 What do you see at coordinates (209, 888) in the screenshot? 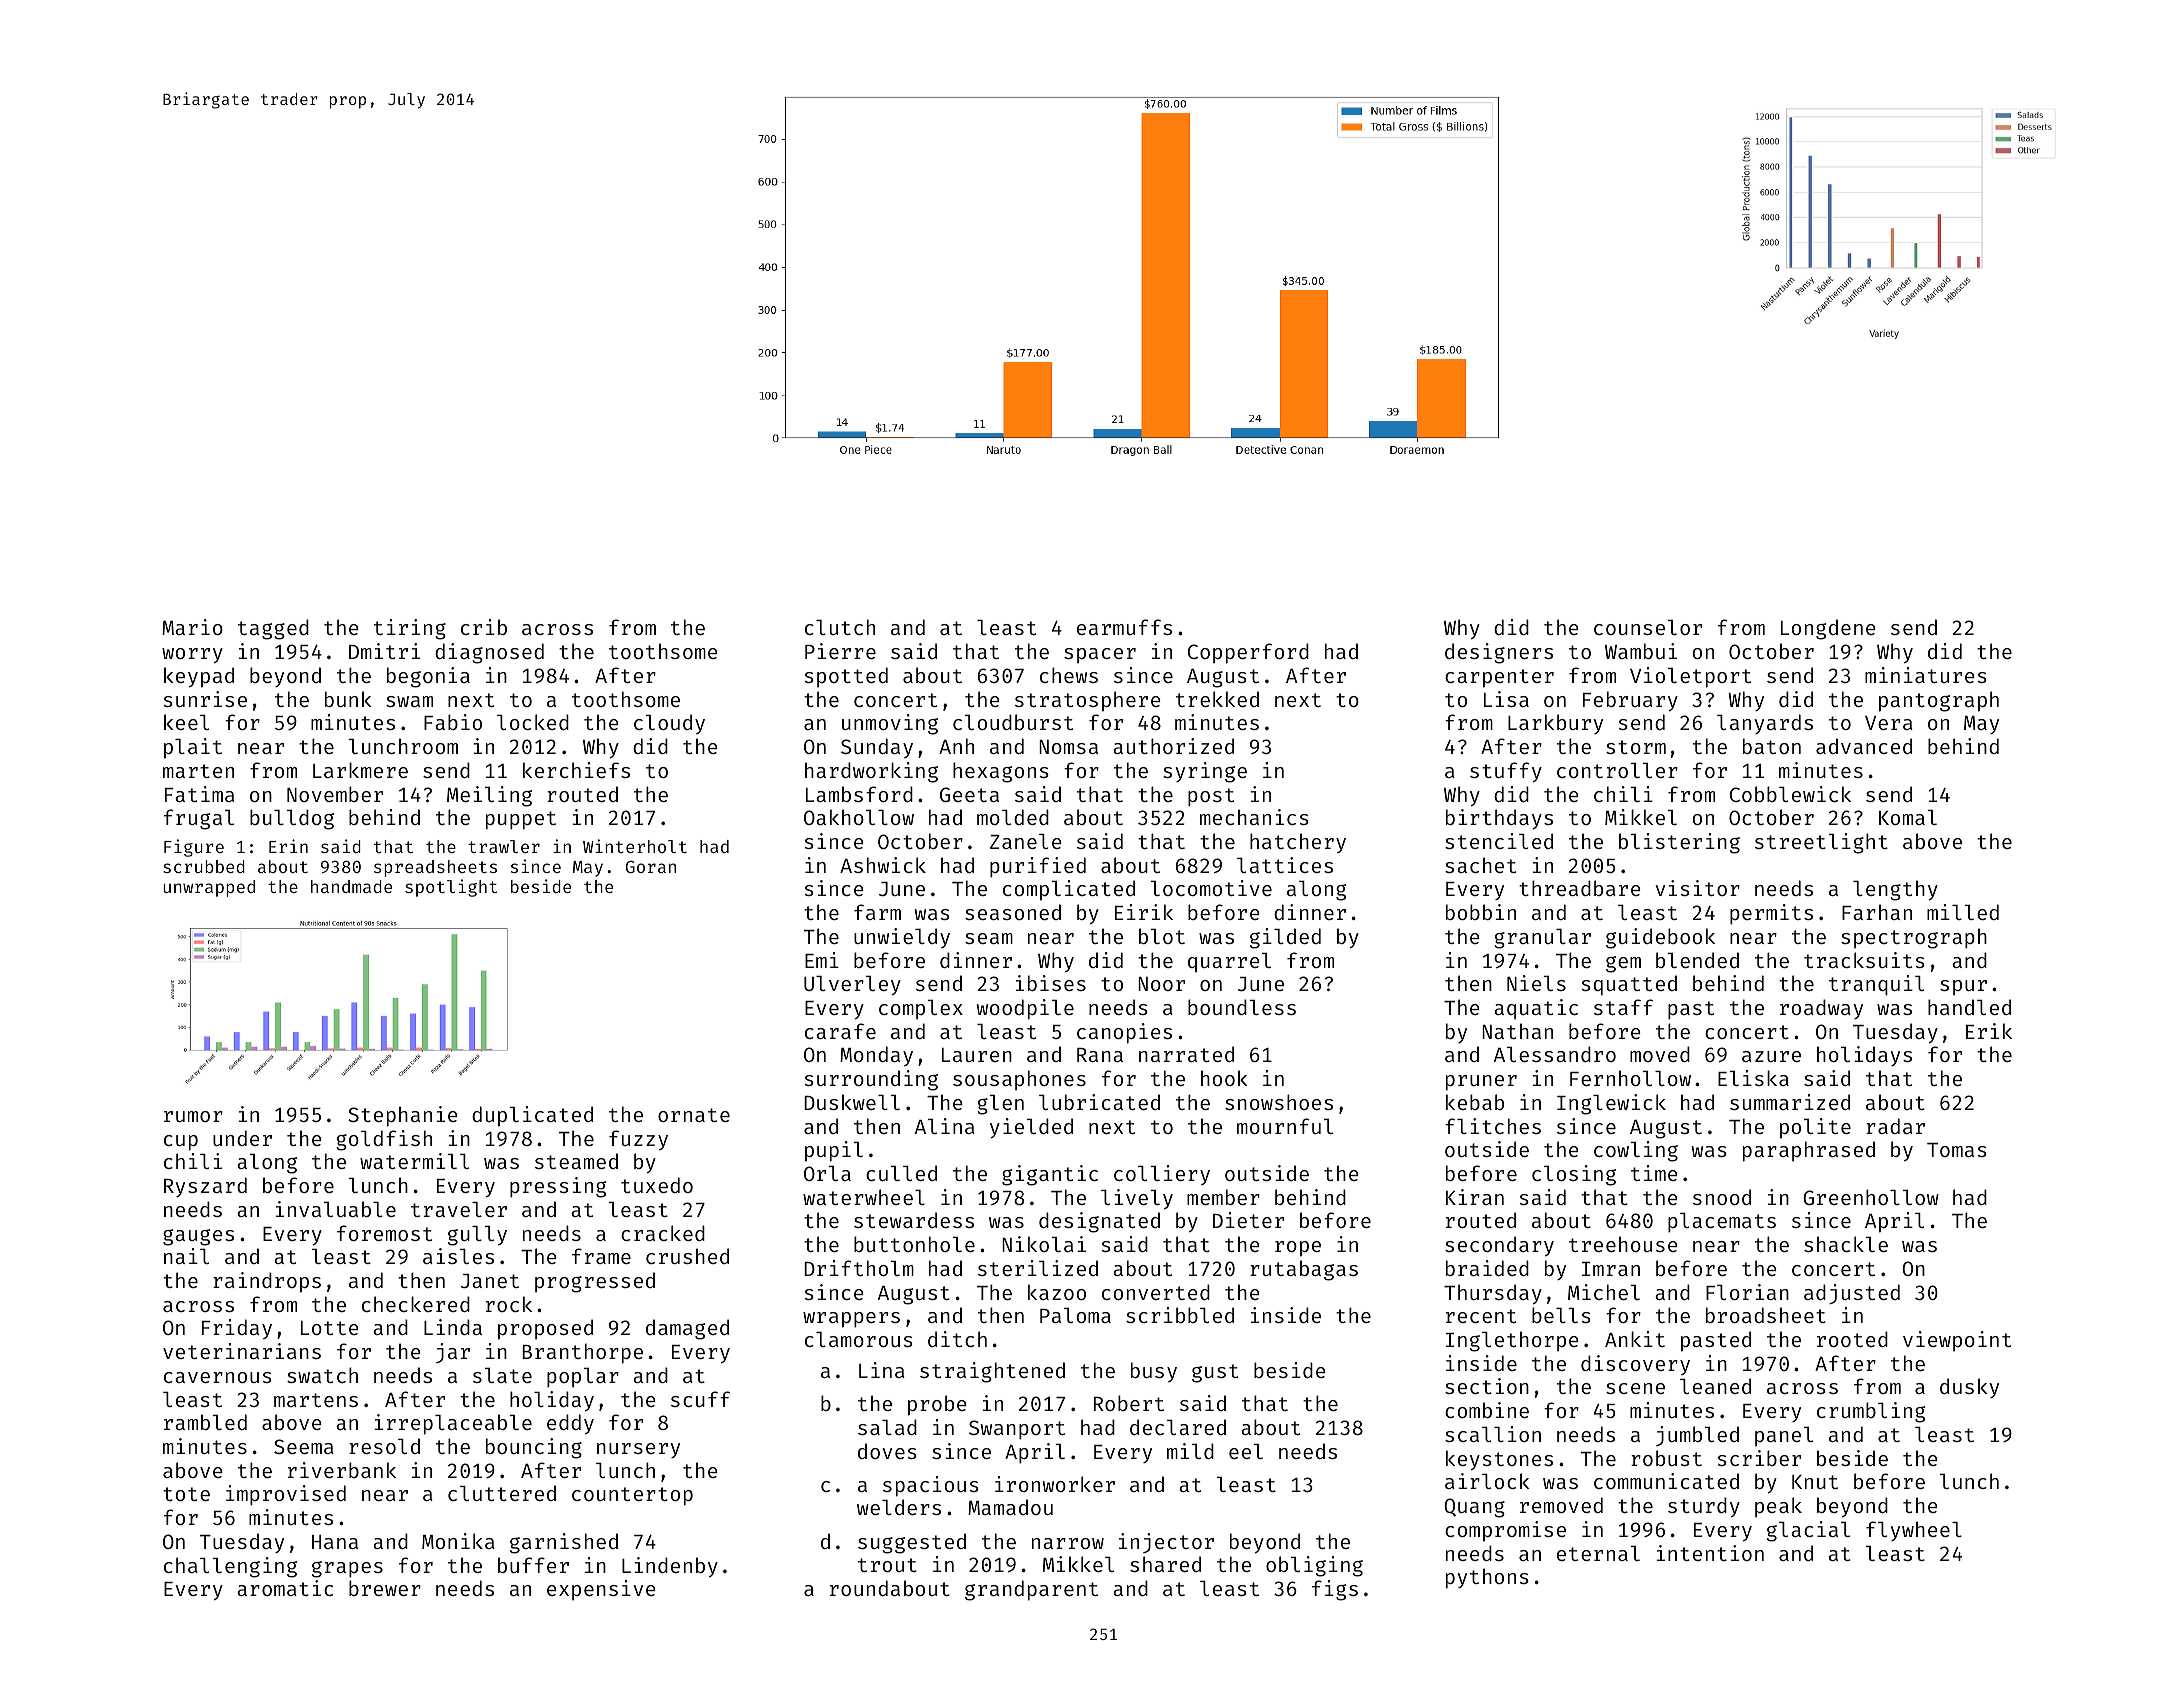
I see `unwrapped` at bounding box center [209, 888].
